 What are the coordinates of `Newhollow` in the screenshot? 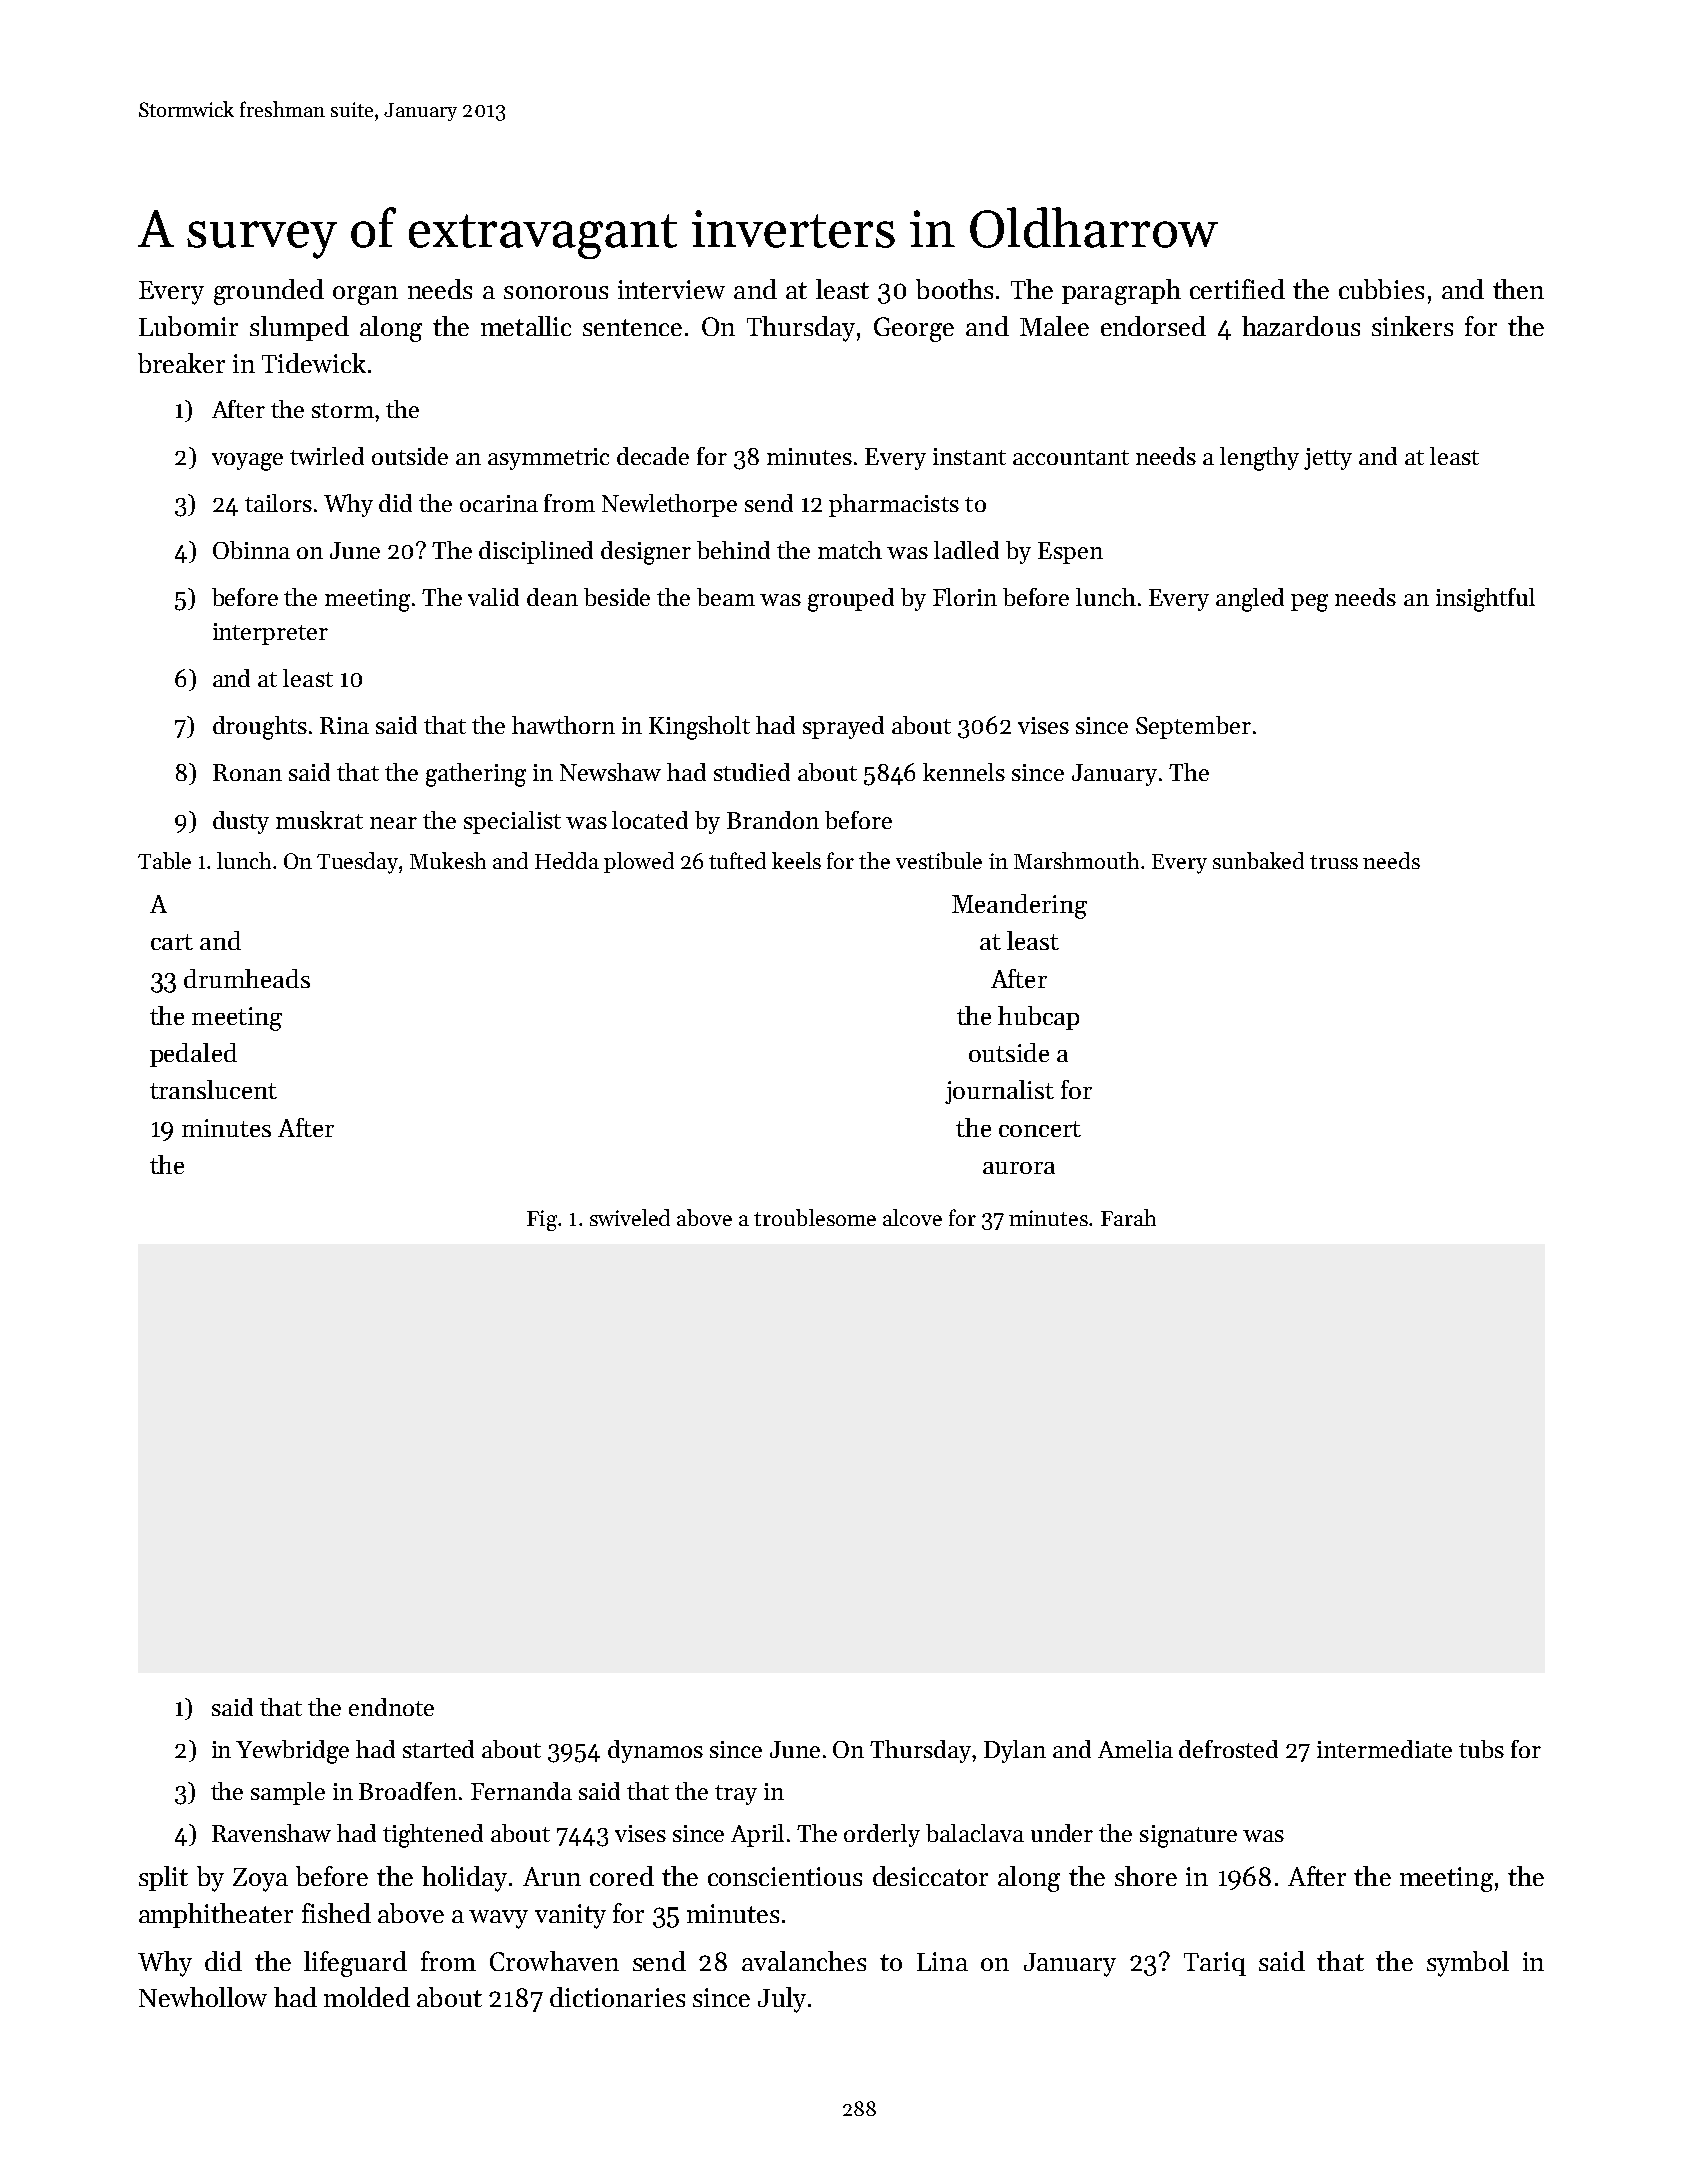 It's located at (203, 1997).
